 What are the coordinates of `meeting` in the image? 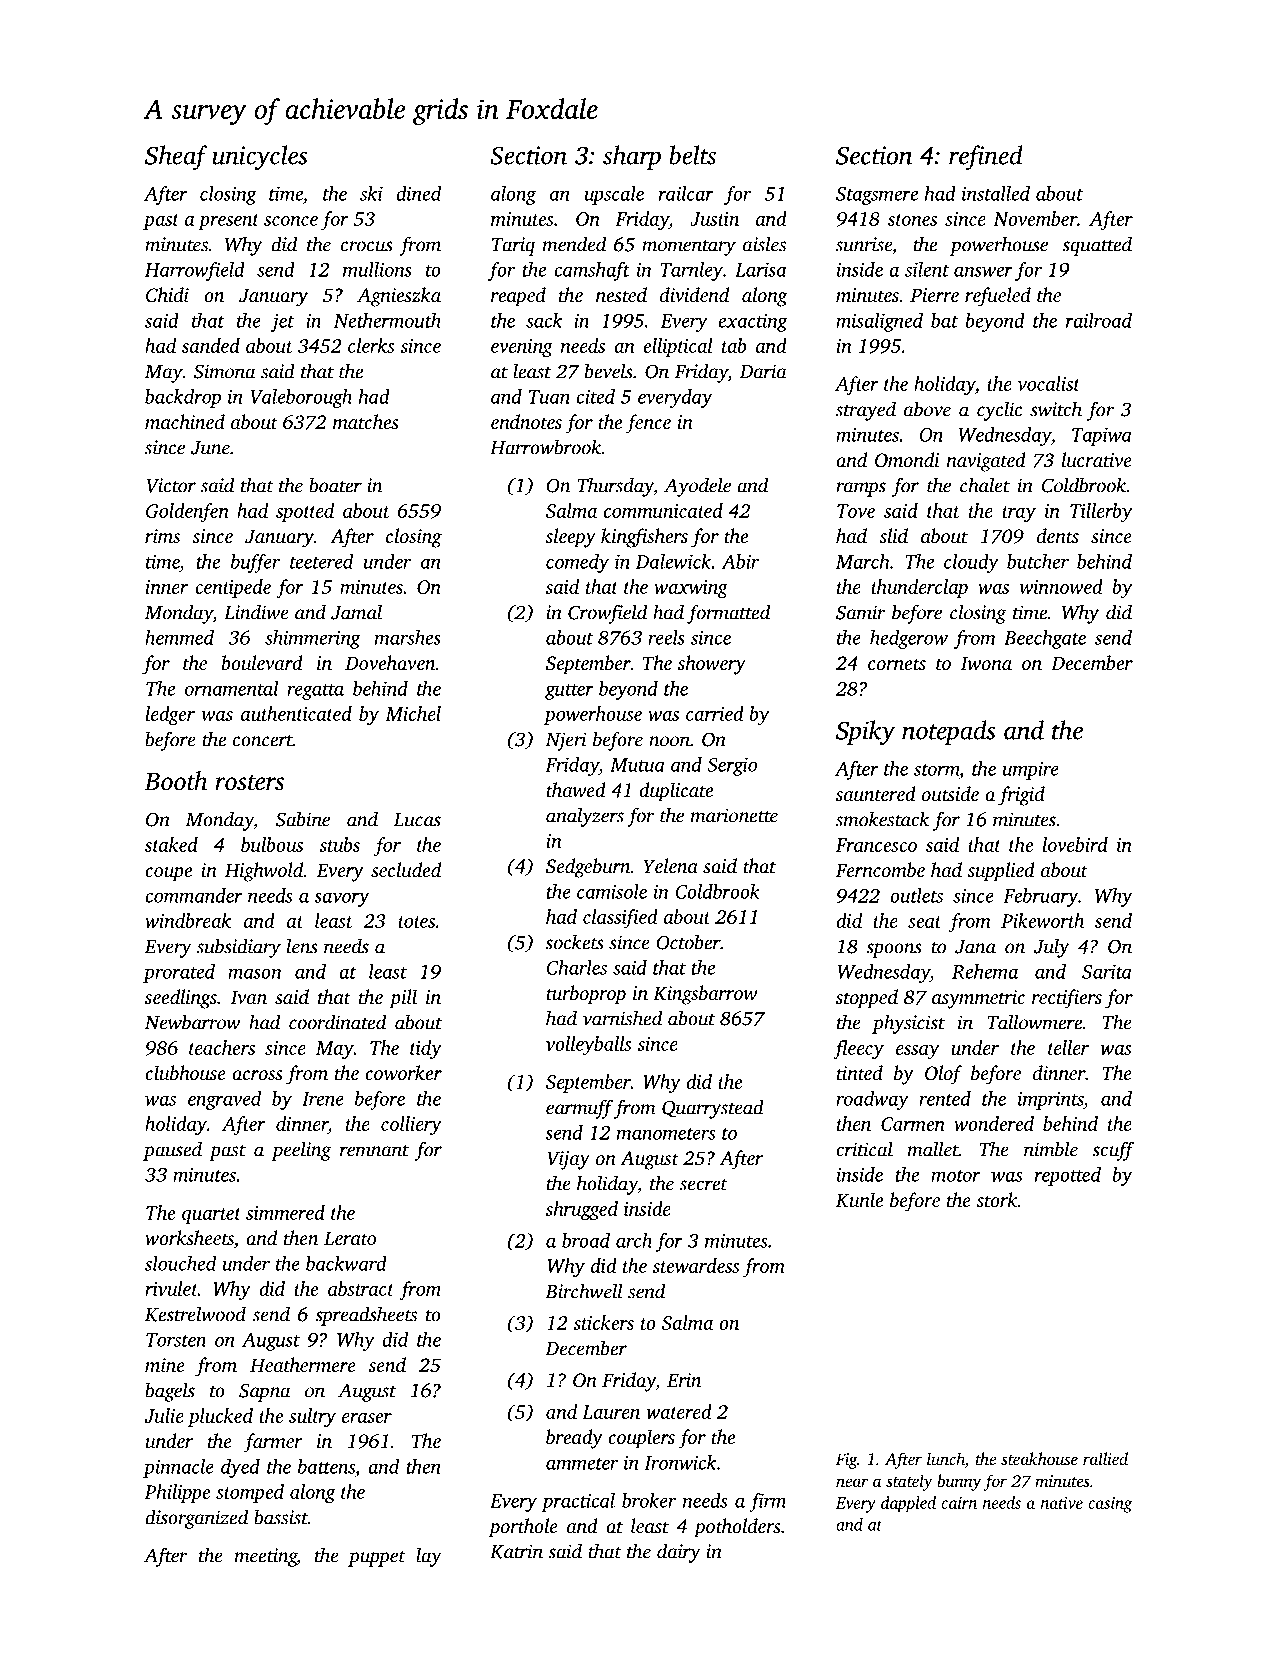 It's located at (266, 1557).
